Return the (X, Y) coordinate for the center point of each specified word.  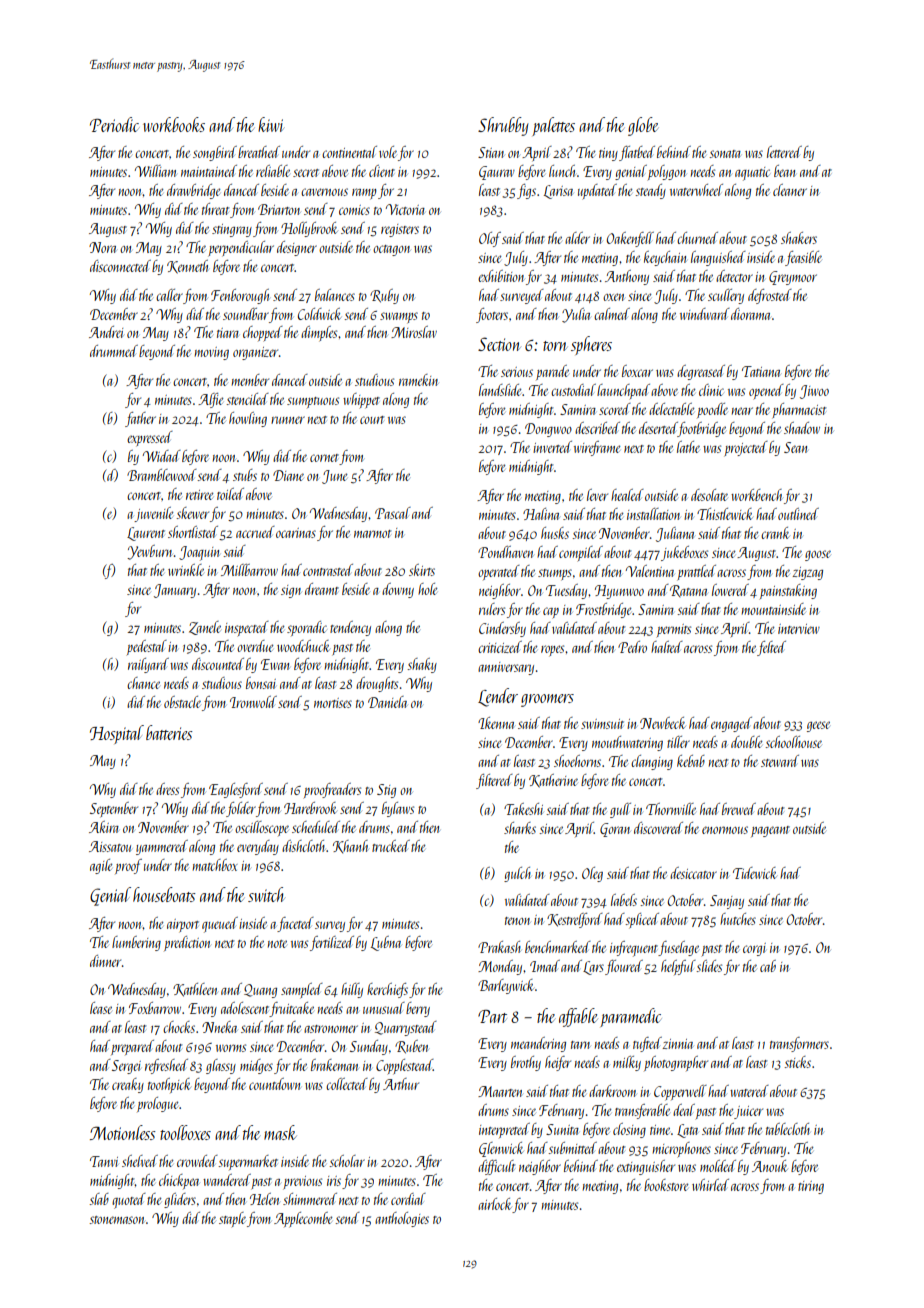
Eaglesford (236, 790)
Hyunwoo (619, 592)
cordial (408, 1199)
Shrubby (503, 126)
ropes (552, 650)
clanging (652, 762)
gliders (180, 1200)
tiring (811, 1187)
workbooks (174, 124)
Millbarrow (249, 570)
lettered (784, 152)
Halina (541, 514)
